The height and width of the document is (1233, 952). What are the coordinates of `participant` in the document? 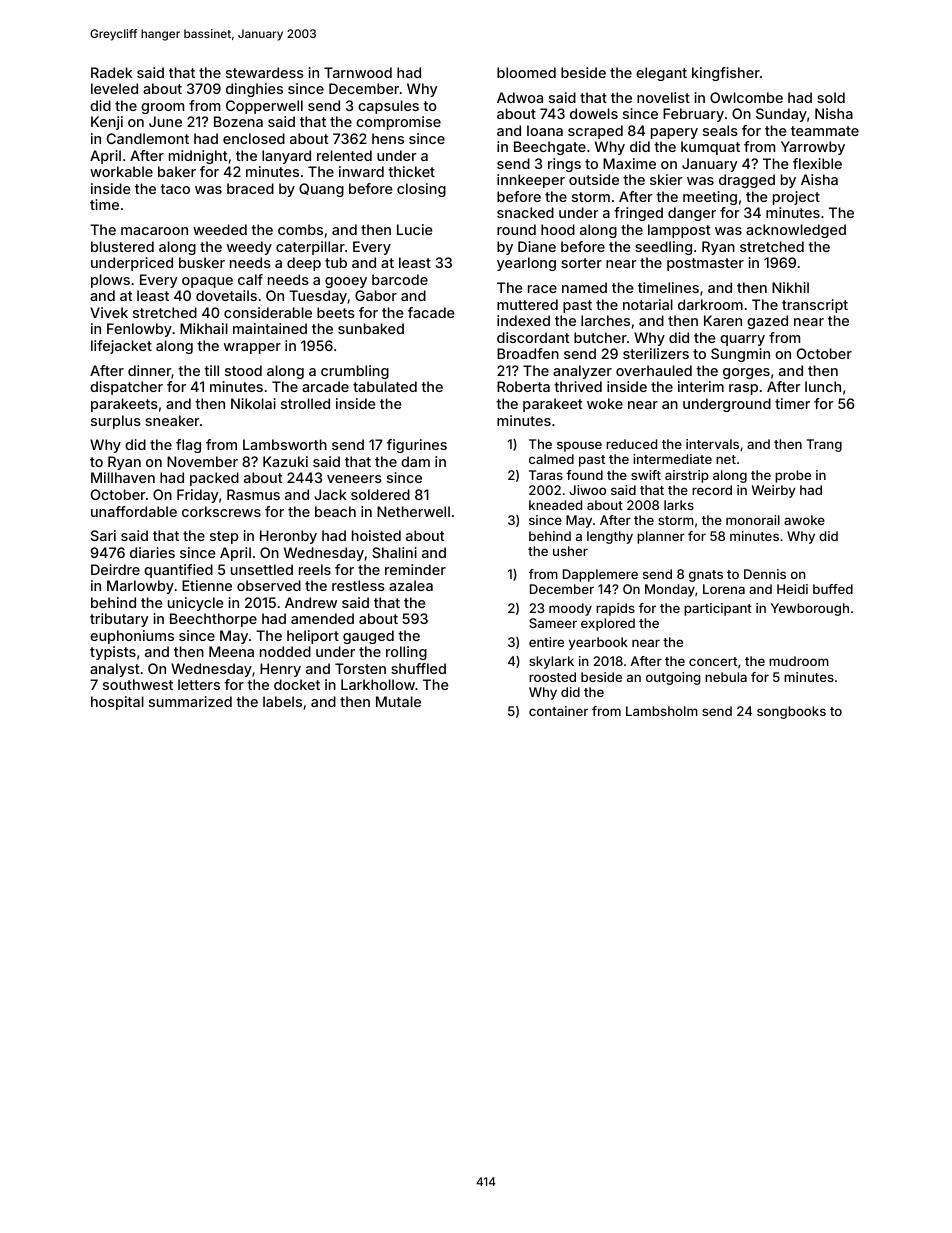 It's located at (718, 609).
